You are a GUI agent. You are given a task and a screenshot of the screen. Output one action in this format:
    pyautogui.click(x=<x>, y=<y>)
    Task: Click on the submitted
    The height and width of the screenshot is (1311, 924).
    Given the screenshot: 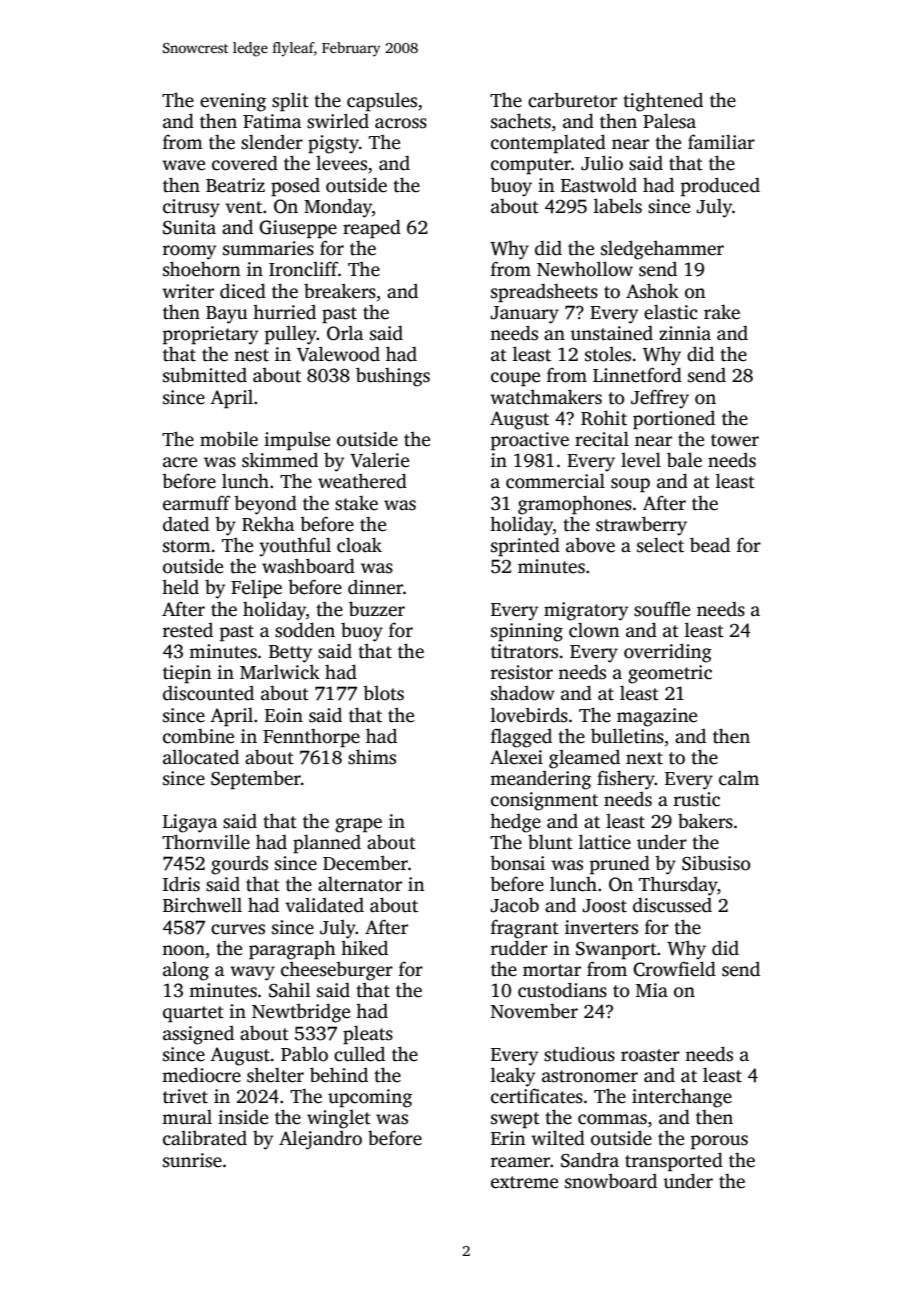 What is the action you would take?
    pyautogui.click(x=205, y=375)
